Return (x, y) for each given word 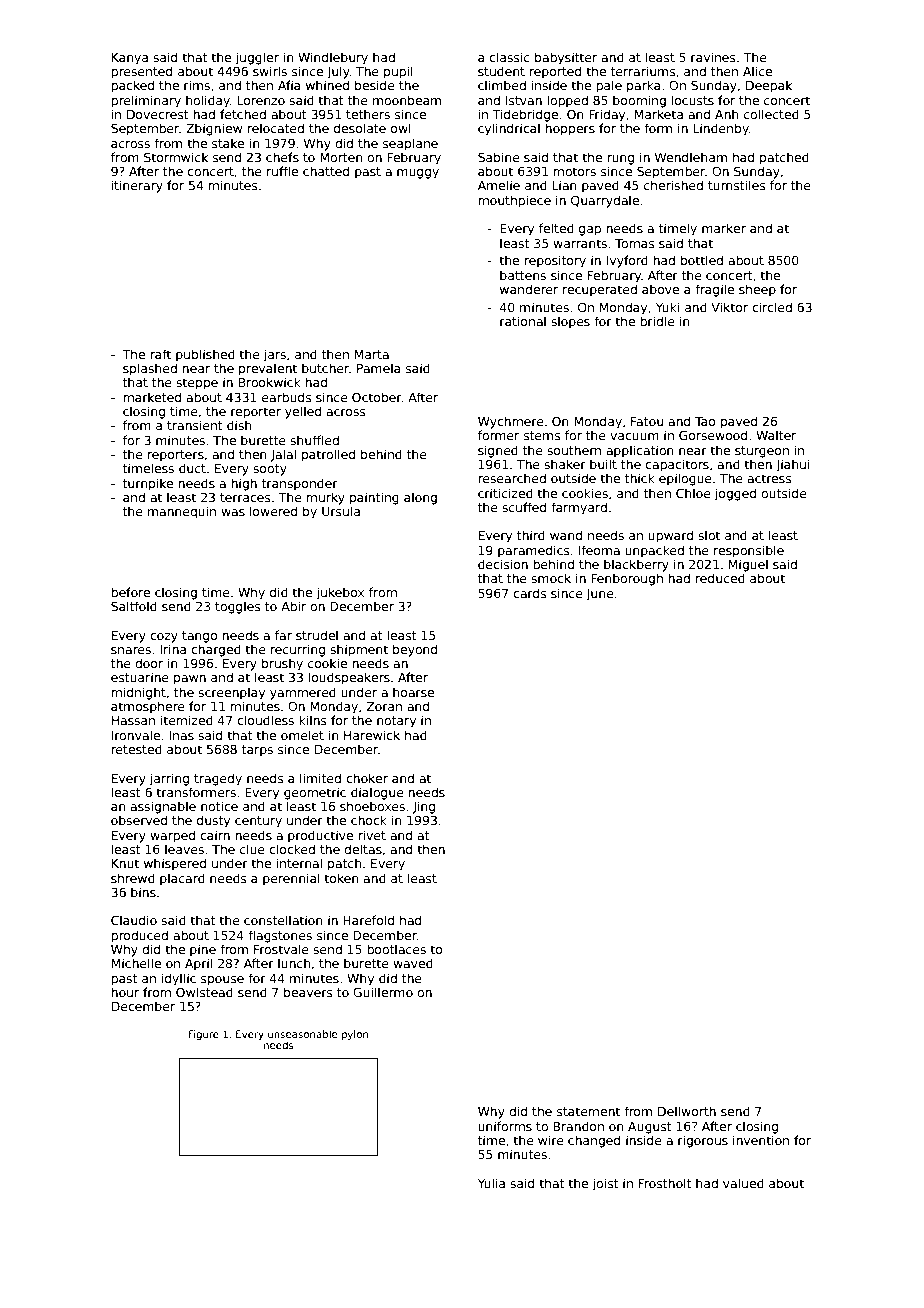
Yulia (491, 1183)
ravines (713, 57)
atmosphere (148, 707)
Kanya (130, 59)
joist (605, 1184)
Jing (424, 807)
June (600, 595)
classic (509, 57)
